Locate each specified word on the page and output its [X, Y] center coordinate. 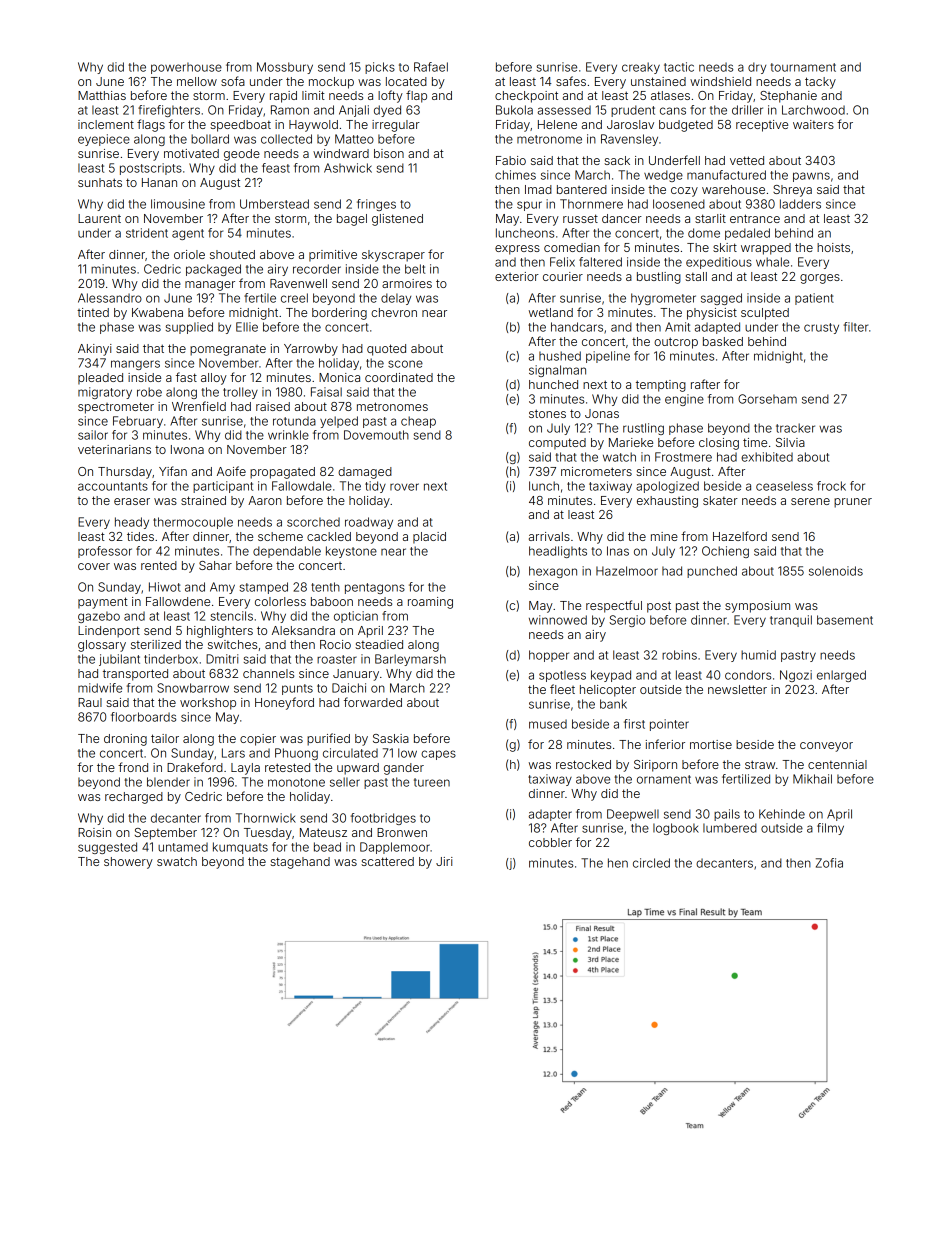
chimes [515, 175]
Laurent [99, 218]
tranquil [791, 621]
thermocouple [193, 523]
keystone [351, 552]
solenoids [836, 571]
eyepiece [104, 140]
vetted [747, 160]
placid [429, 538]
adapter [550, 815]
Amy [222, 588]
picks [380, 68]
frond [133, 767]
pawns [811, 177]
